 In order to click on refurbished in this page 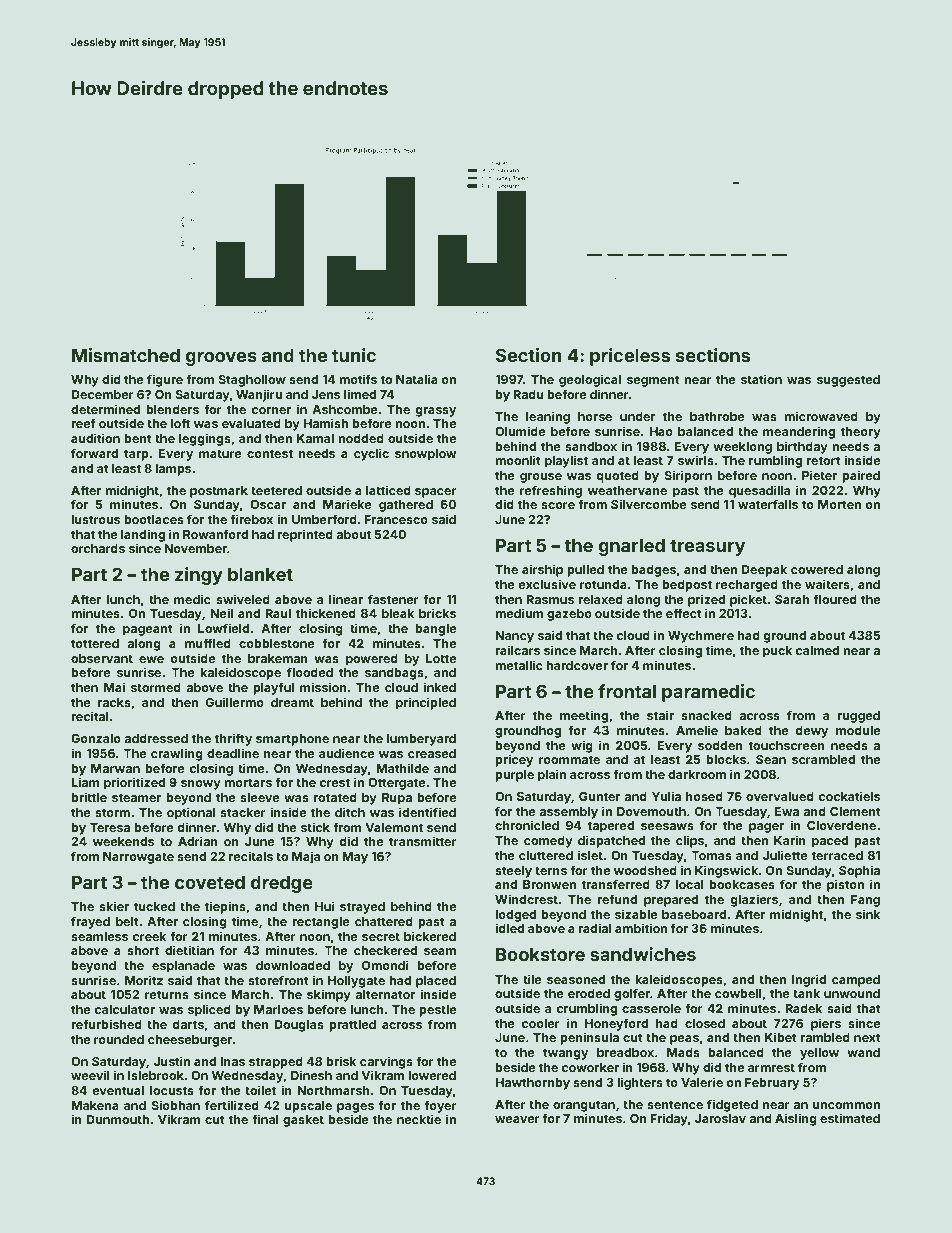, I will do `click(106, 1024)`.
